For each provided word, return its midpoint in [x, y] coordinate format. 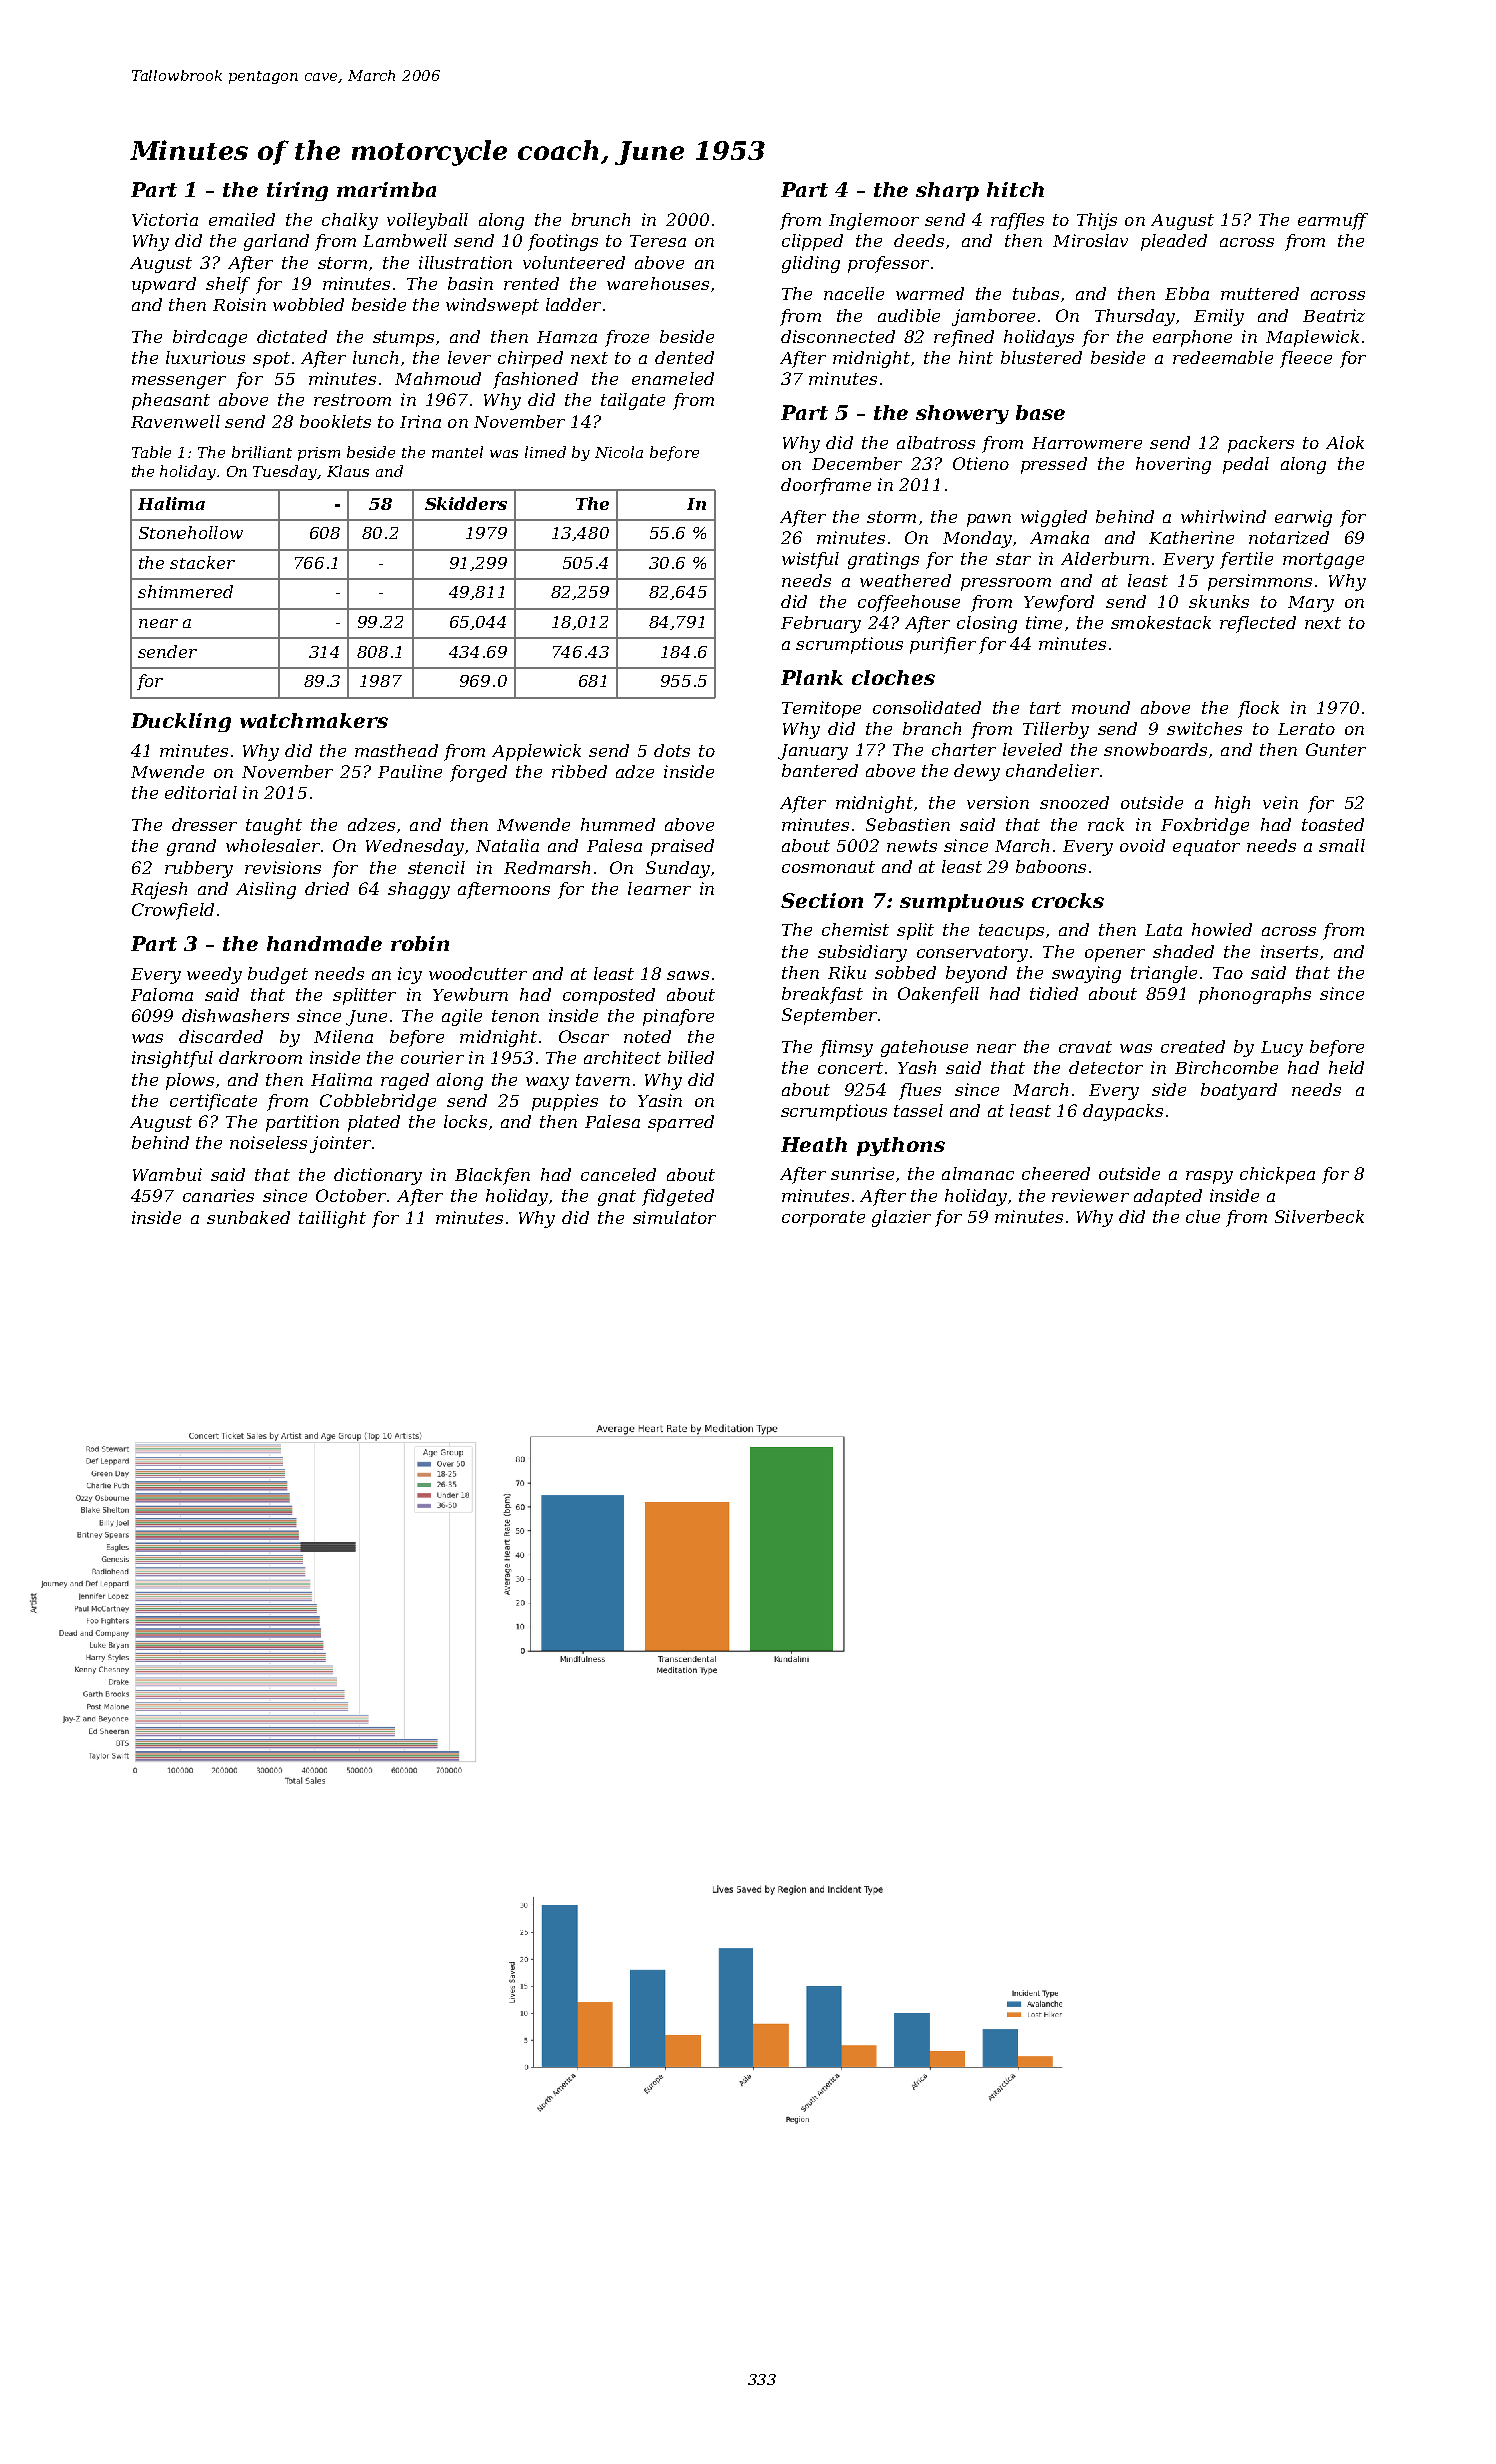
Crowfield [173, 911]
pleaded [1174, 242]
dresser [204, 824]
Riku [847, 972]
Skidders [466, 503]
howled [1222, 929]
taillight [332, 1219]
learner [659, 888]
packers [1261, 444]
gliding [811, 264]
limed [545, 452]
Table [151, 452]
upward [164, 285]
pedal [1246, 465]
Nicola [619, 452]
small [1342, 845]
